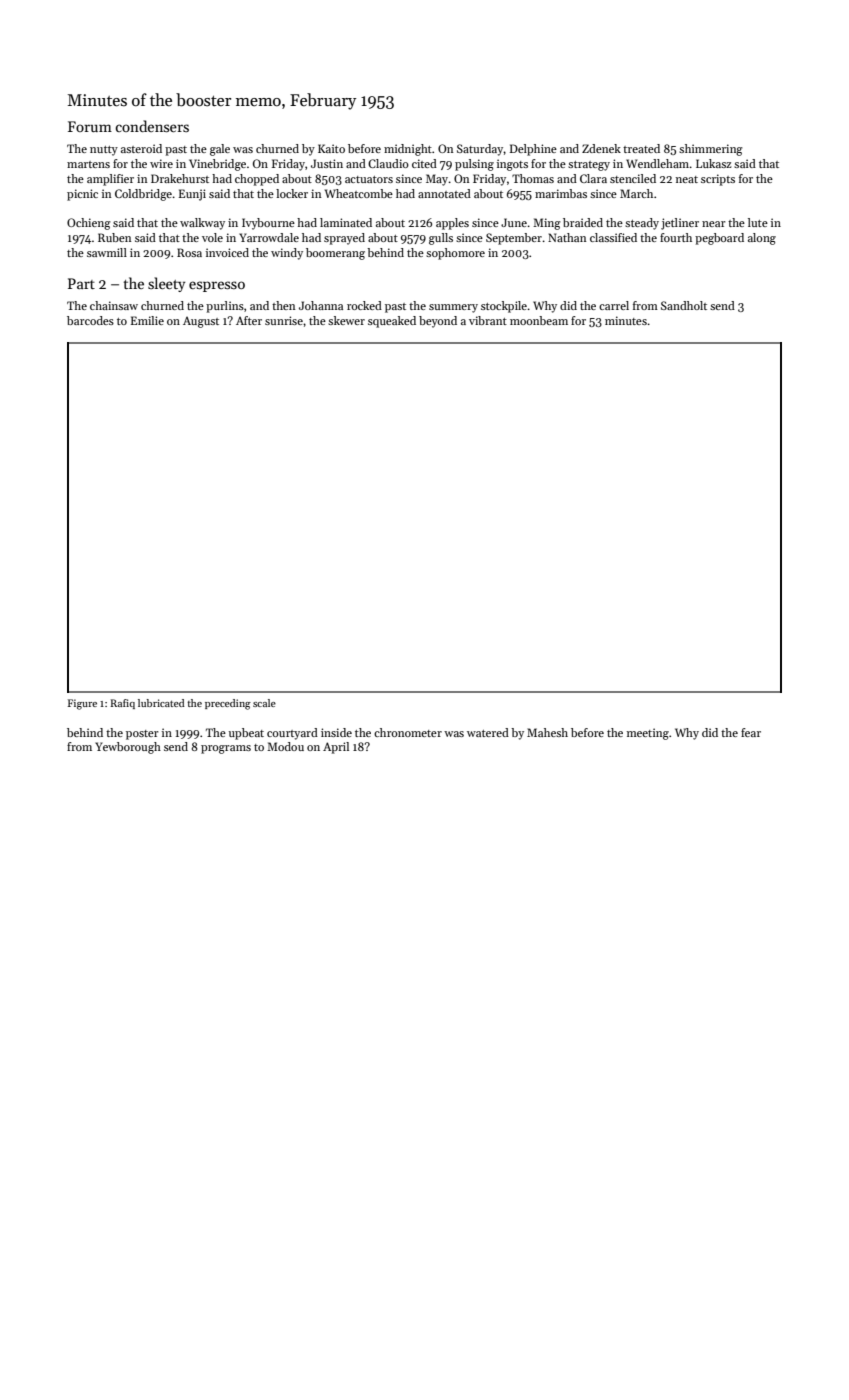 The image size is (849, 1400). What do you see at coordinates (327, 163) in the document?
I see `Justin` at bounding box center [327, 163].
